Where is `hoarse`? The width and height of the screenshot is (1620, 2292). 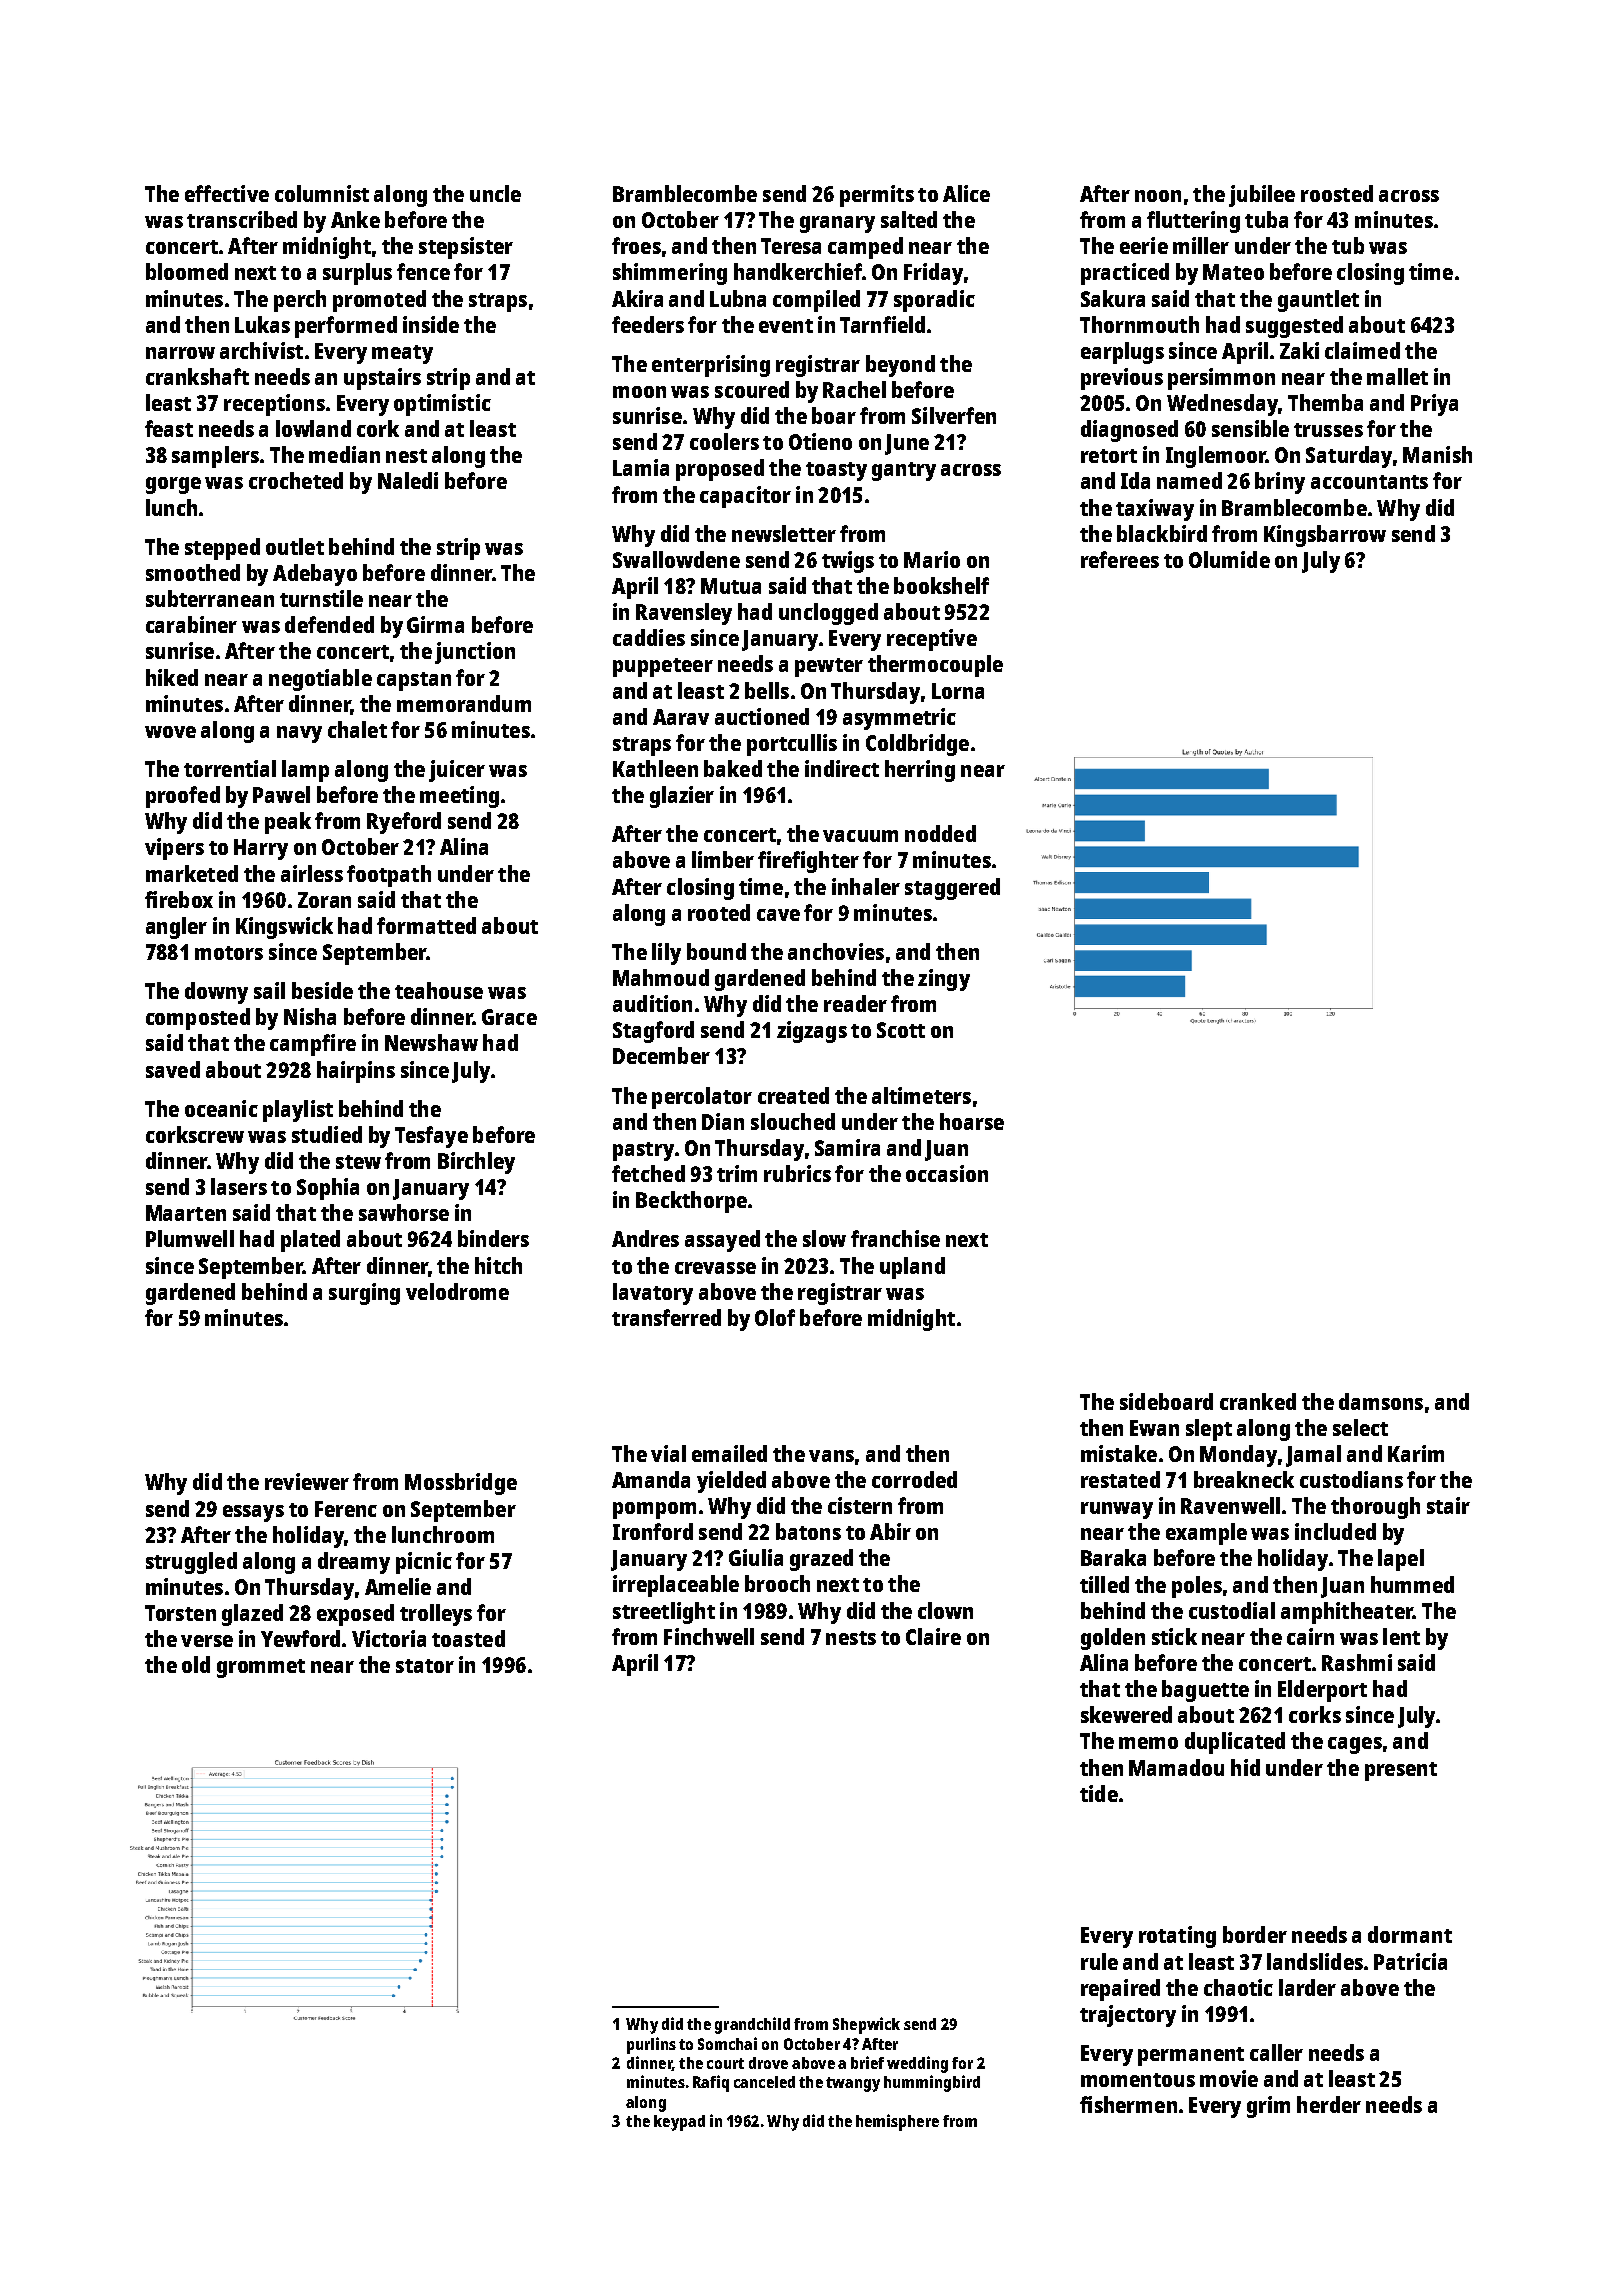
hoarse is located at coordinates (972, 1121).
